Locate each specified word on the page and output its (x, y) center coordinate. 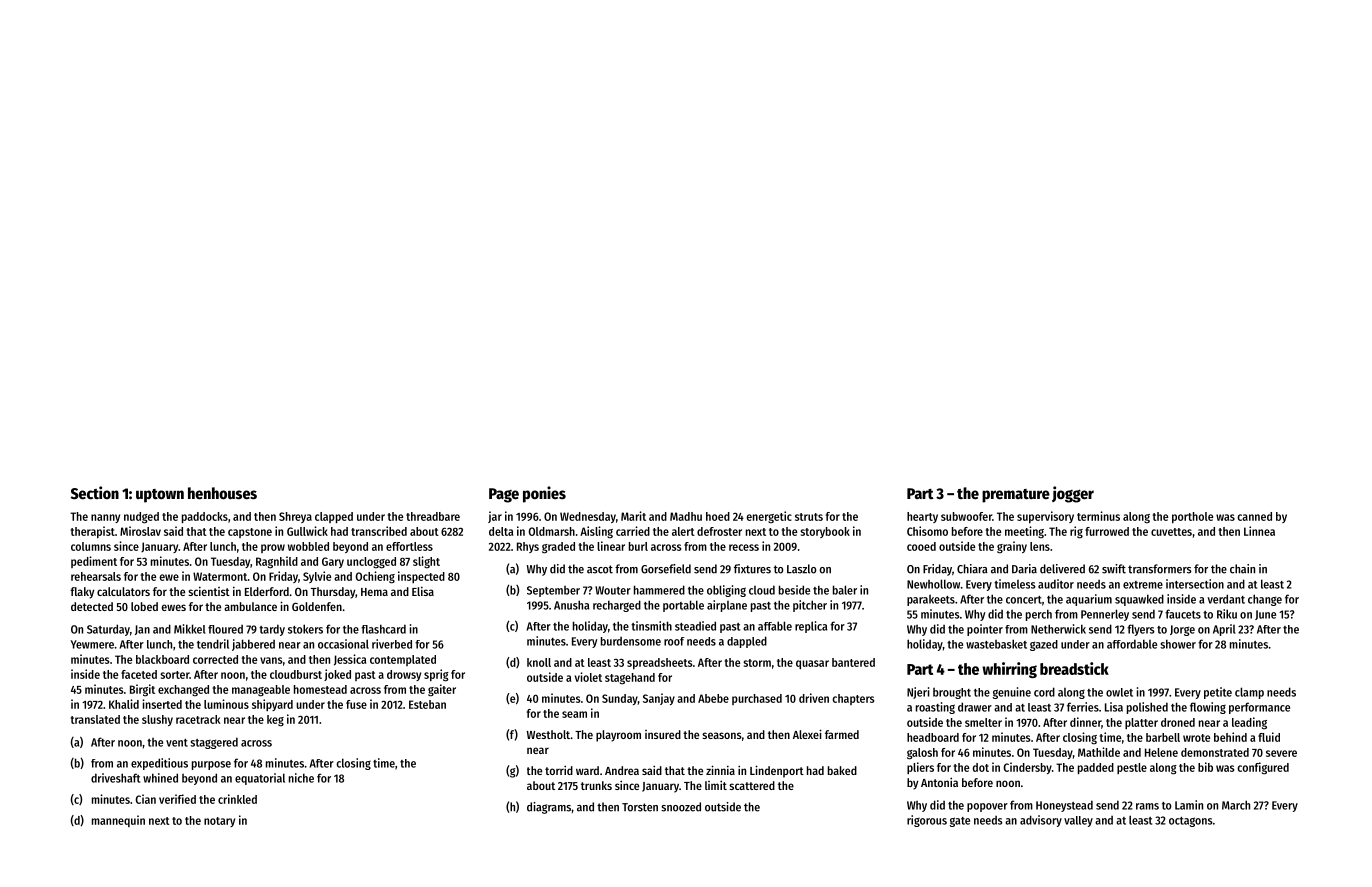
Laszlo (801, 569)
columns (91, 546)
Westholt (548, 734)
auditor (1056, 584)
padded (1096, 768)
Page (504, 495)
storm (757, 663)
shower (1178, 644)
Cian (145, 799)
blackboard (162, 659)
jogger (1073, 494)
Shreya (295, 517)
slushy (157, 720)
